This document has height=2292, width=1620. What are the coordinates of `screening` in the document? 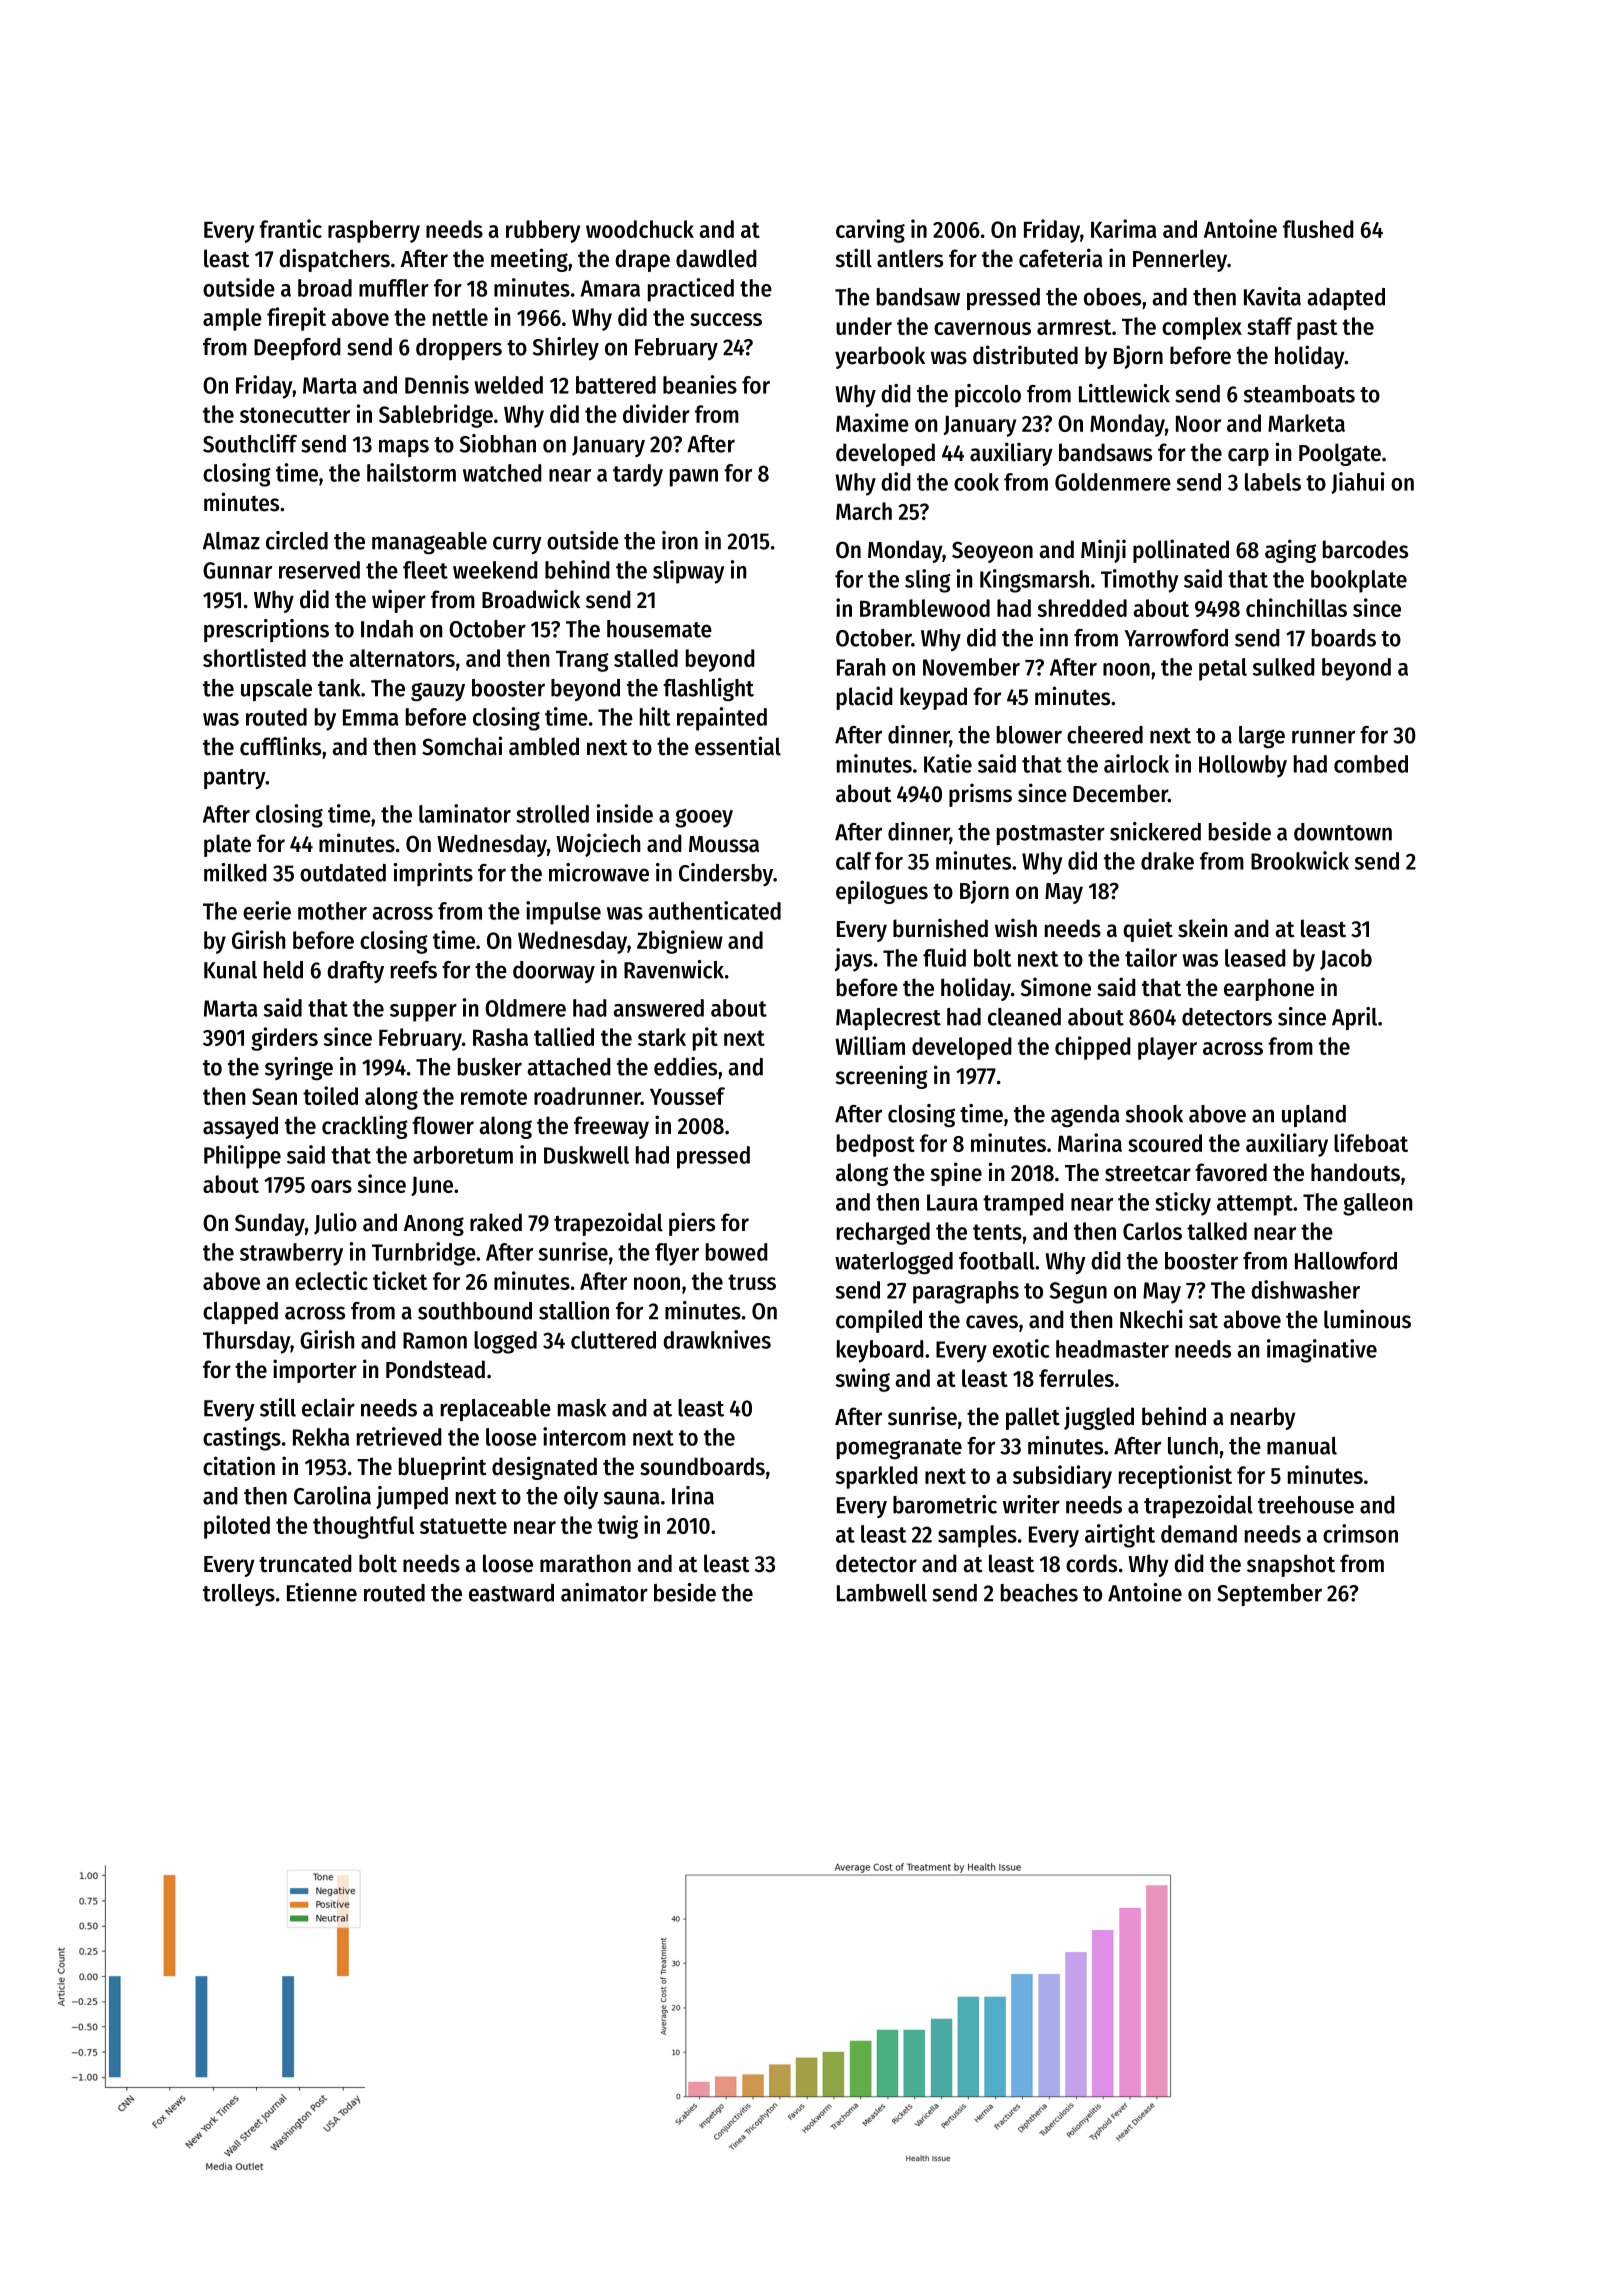 It's located at (881, 1077).
